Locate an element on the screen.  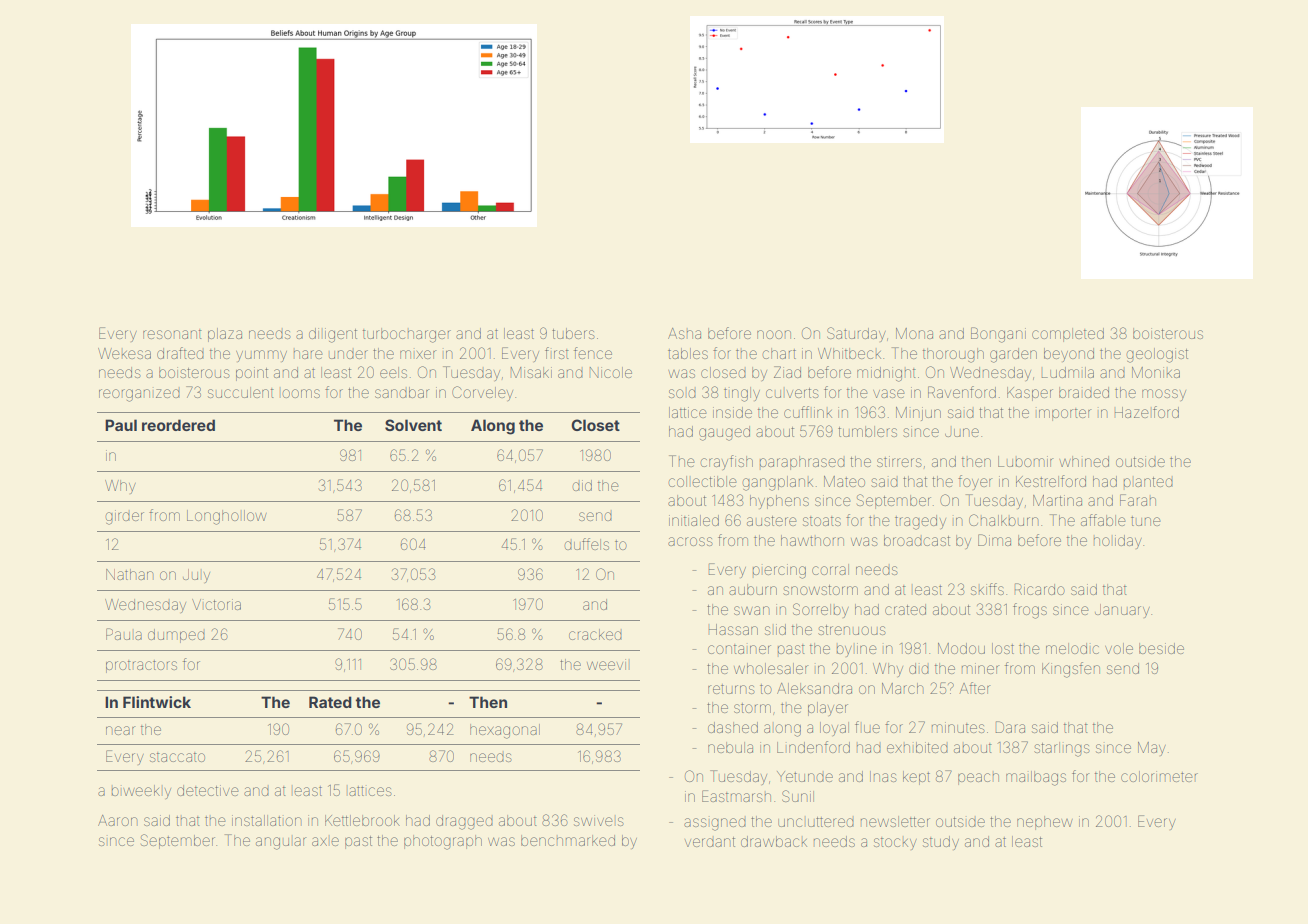
Mona is located at coordinates (914, 333).
